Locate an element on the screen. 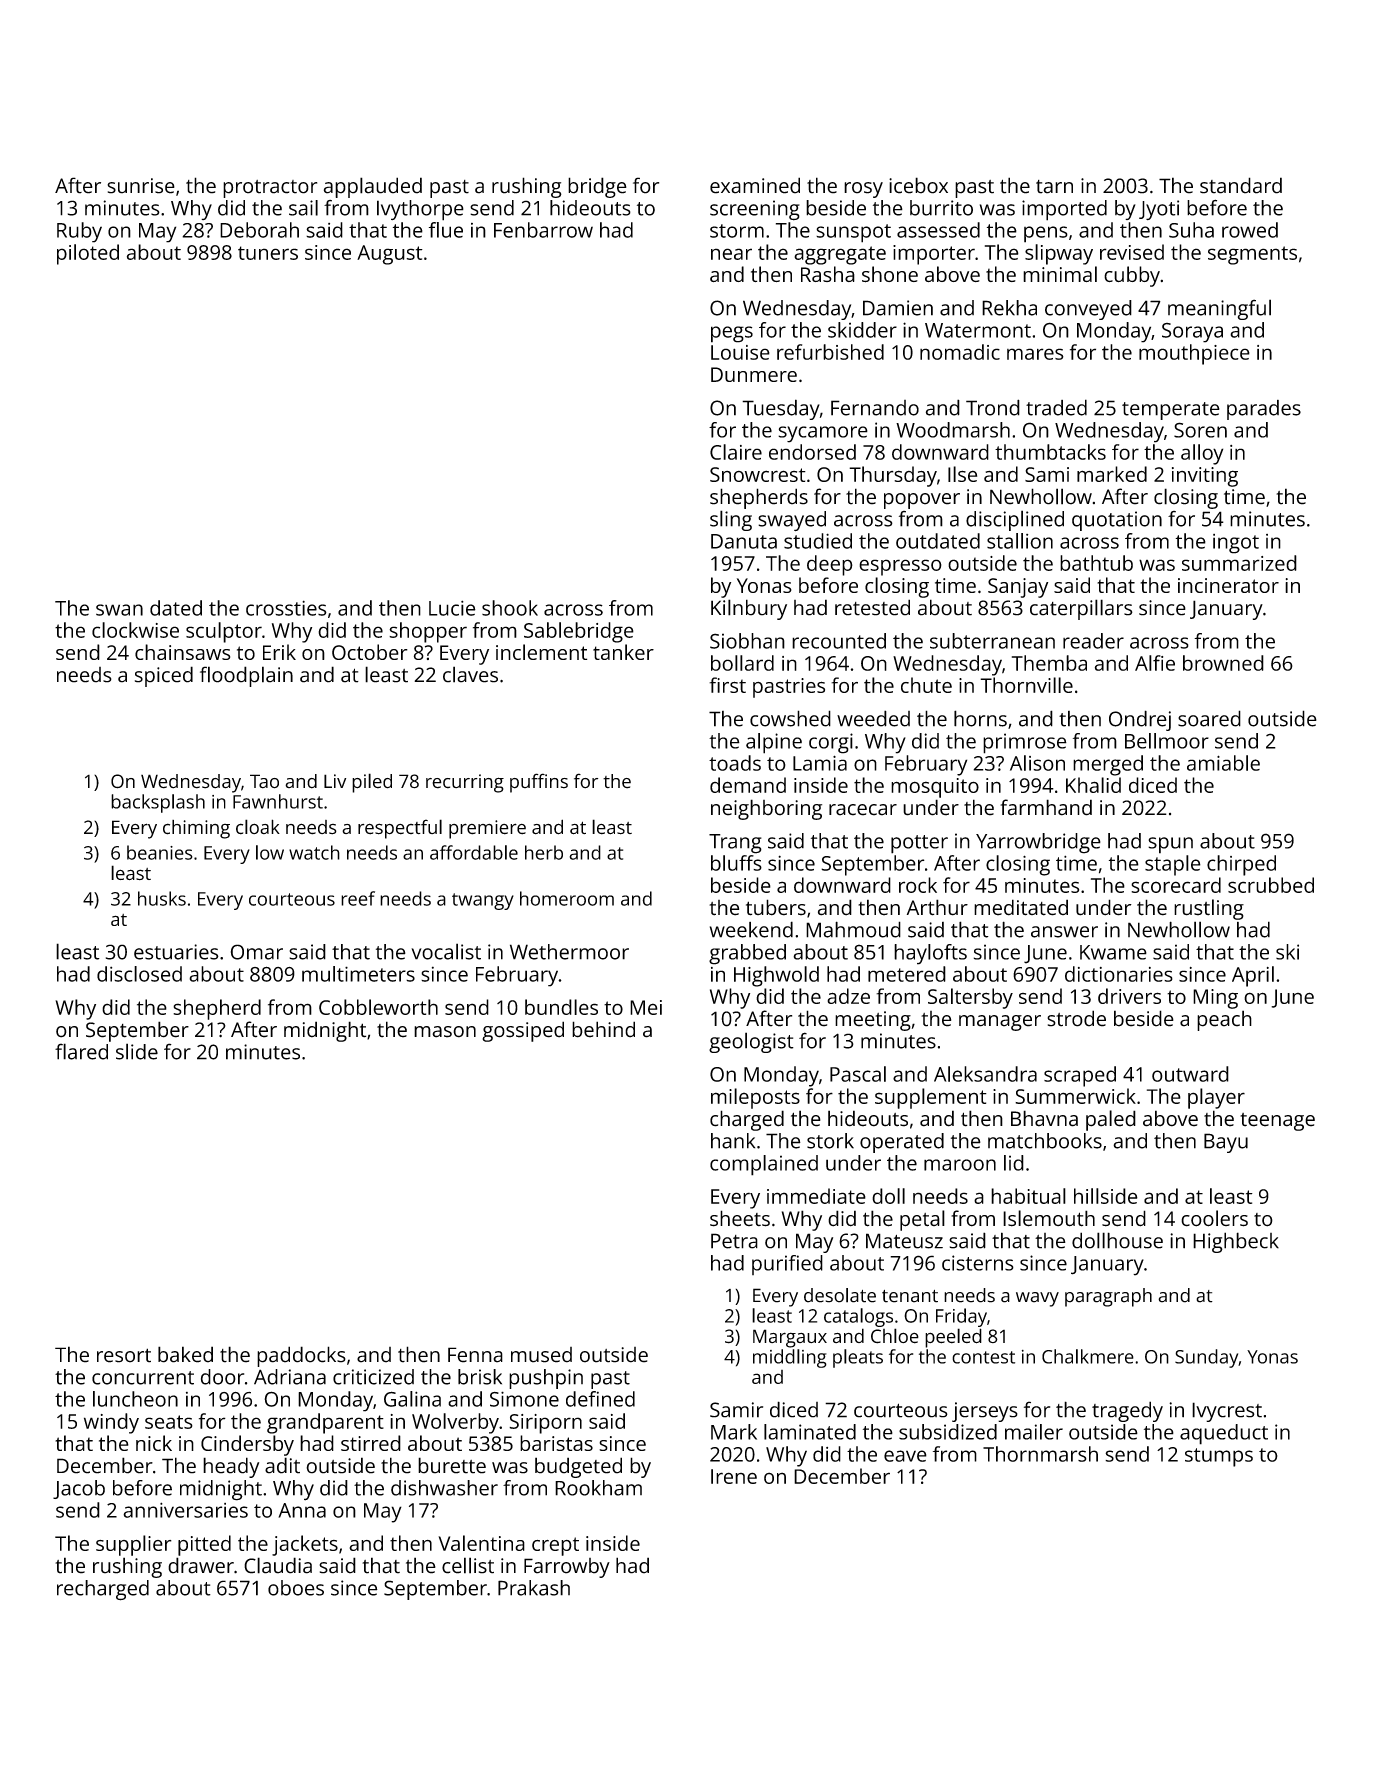 Image resolution: width=1373 pixels, height=1777 pixels. oboes is located at coordinates (296, 1588).
